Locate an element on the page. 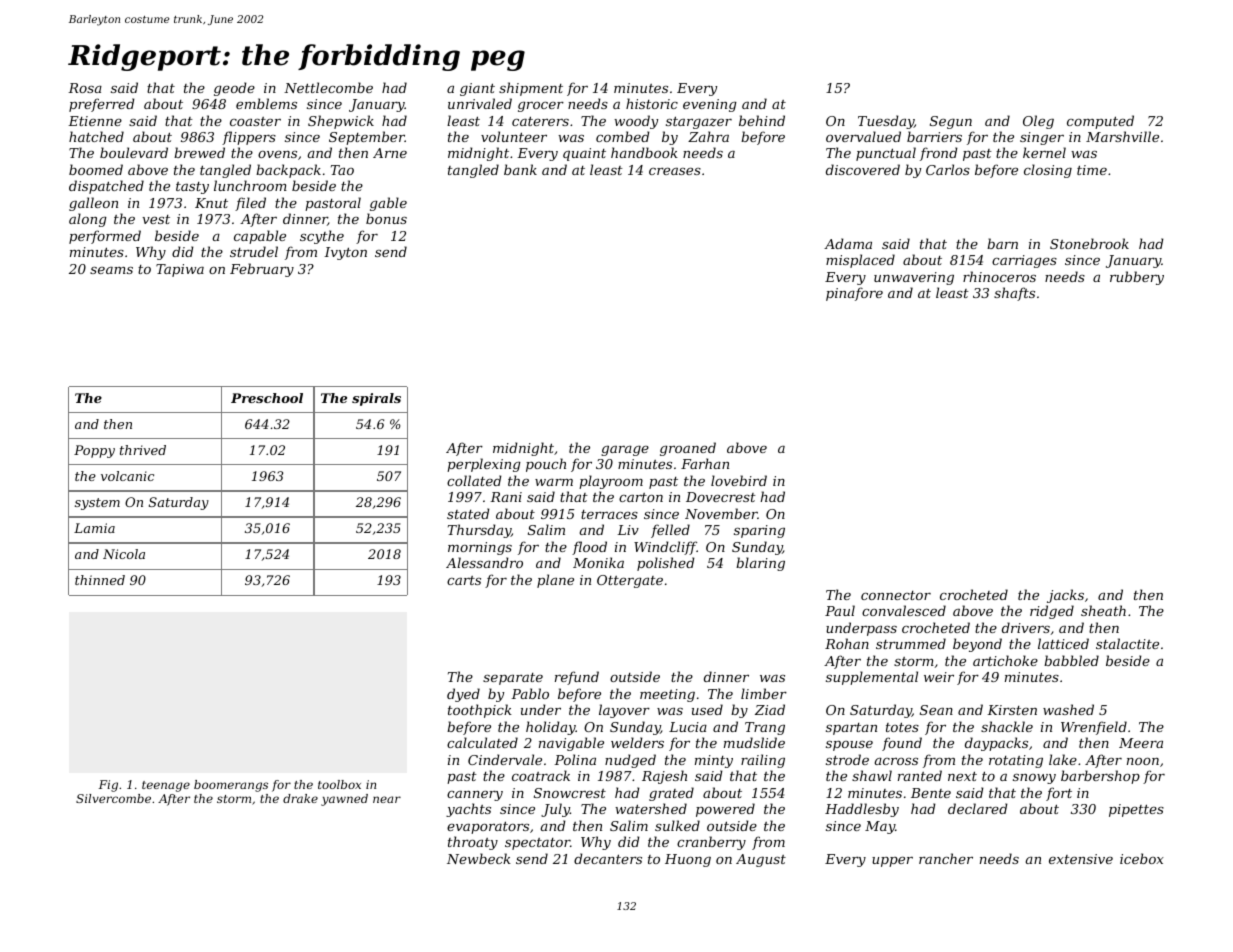  Monika is located at coordinates (598, 562).
